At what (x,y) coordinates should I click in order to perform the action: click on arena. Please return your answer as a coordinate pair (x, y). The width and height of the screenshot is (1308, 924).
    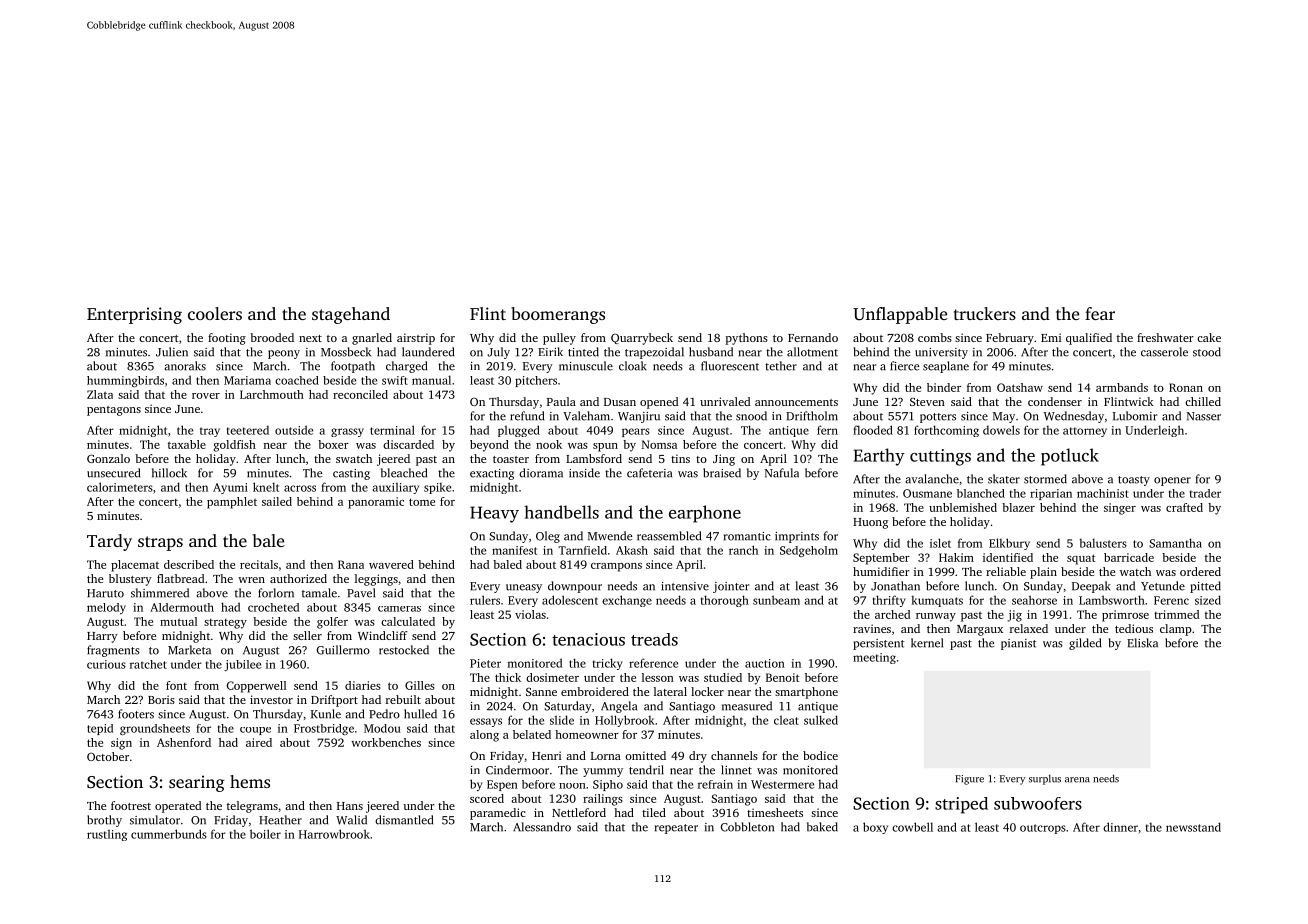
    Looking at the image, I should click on (1077, 780).
